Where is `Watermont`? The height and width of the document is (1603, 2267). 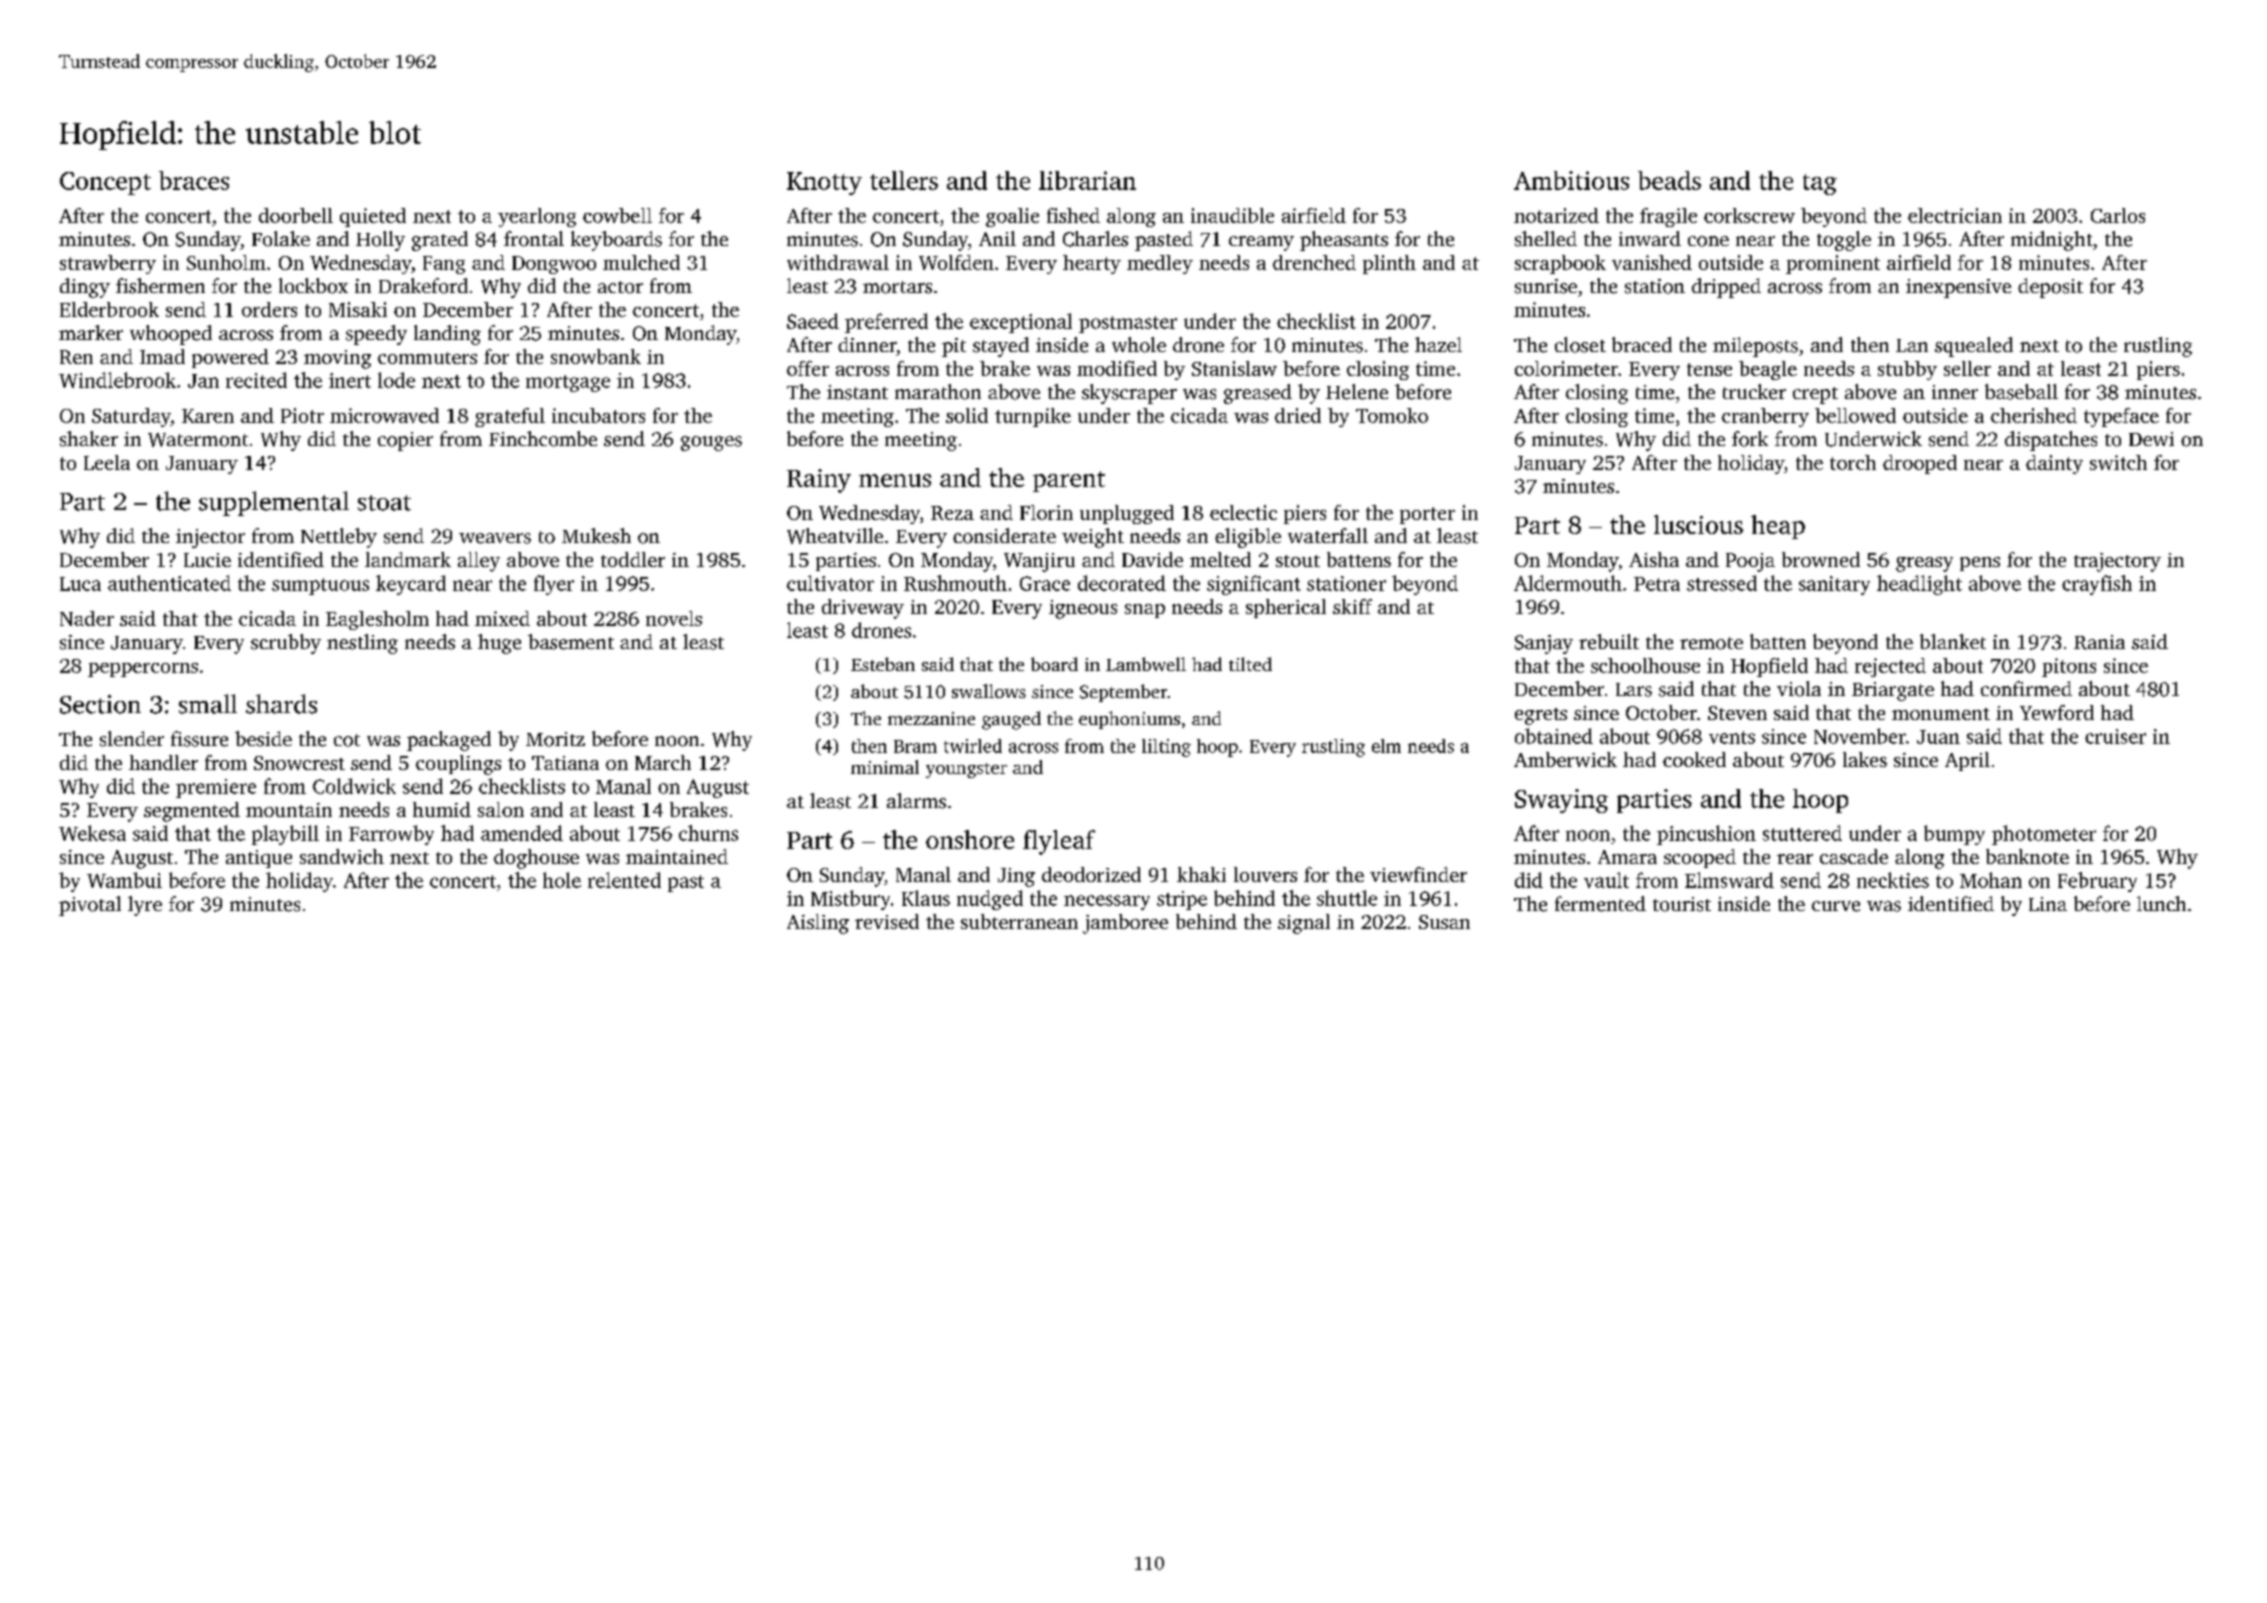 Watermont is located at coordinates (198, 440).
